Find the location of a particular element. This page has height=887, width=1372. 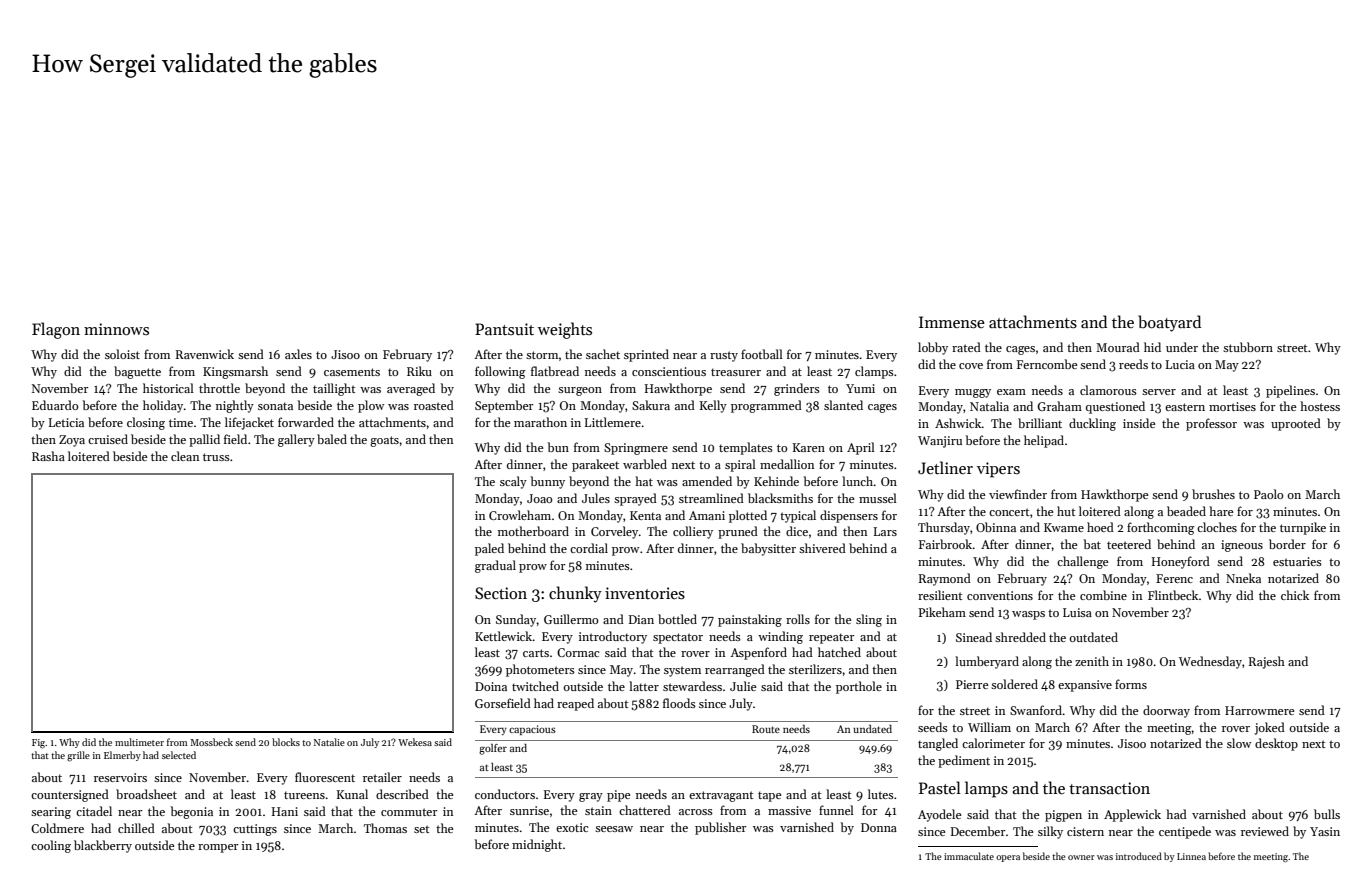

romper is located at coordinates (218, 848).
